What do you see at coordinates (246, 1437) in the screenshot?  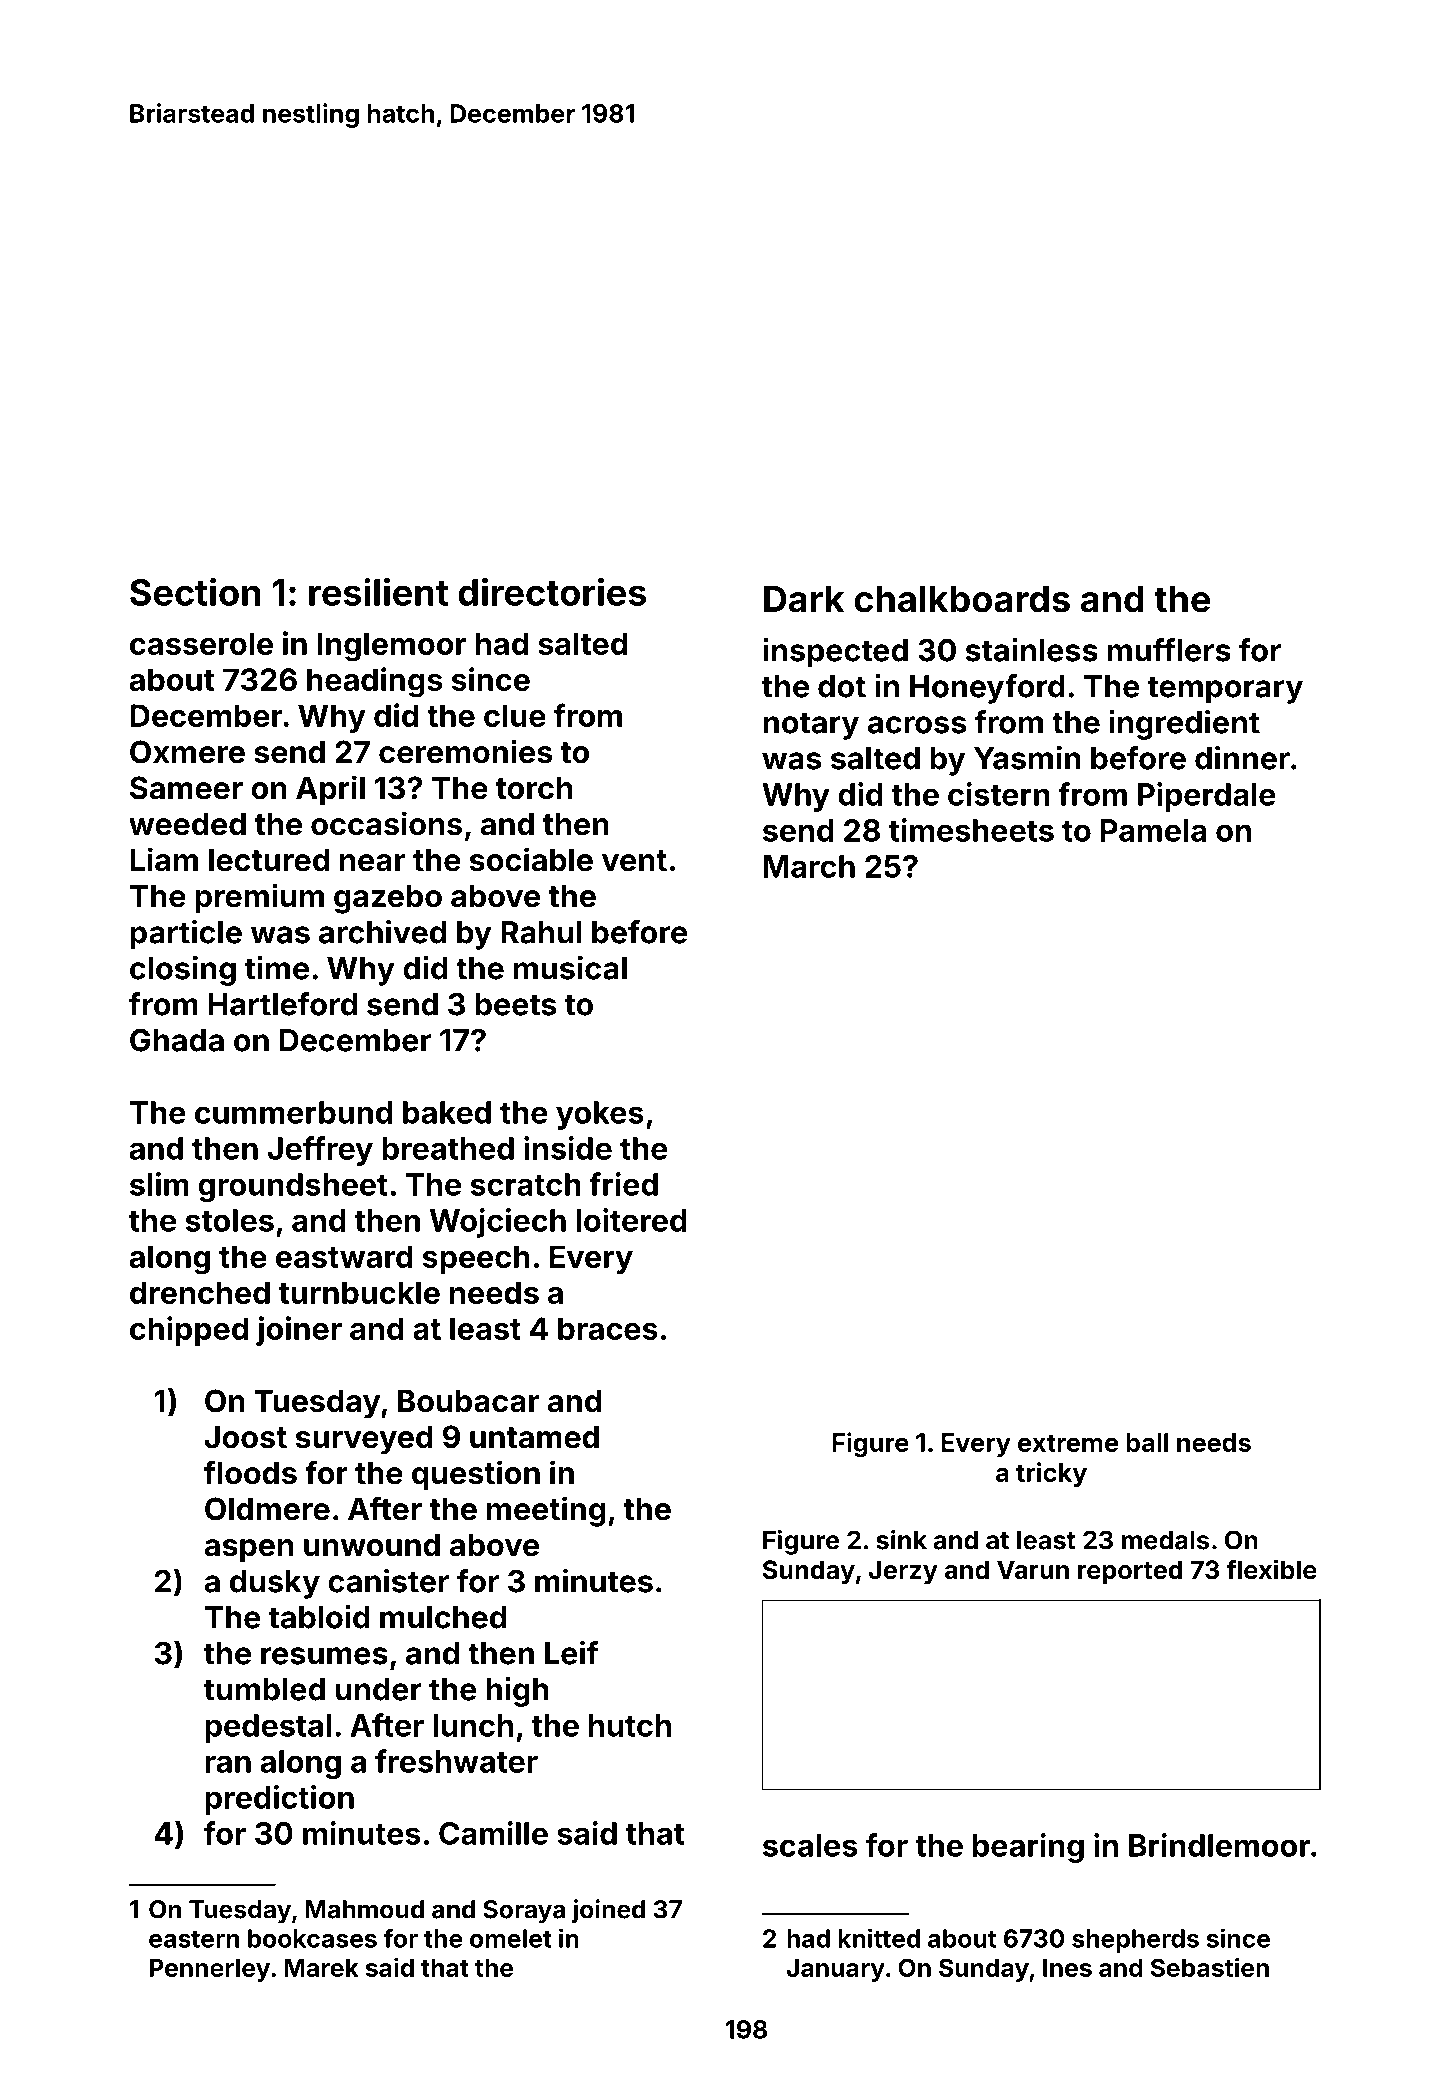 I see `Joost` at bounding box center [246, 1437].
